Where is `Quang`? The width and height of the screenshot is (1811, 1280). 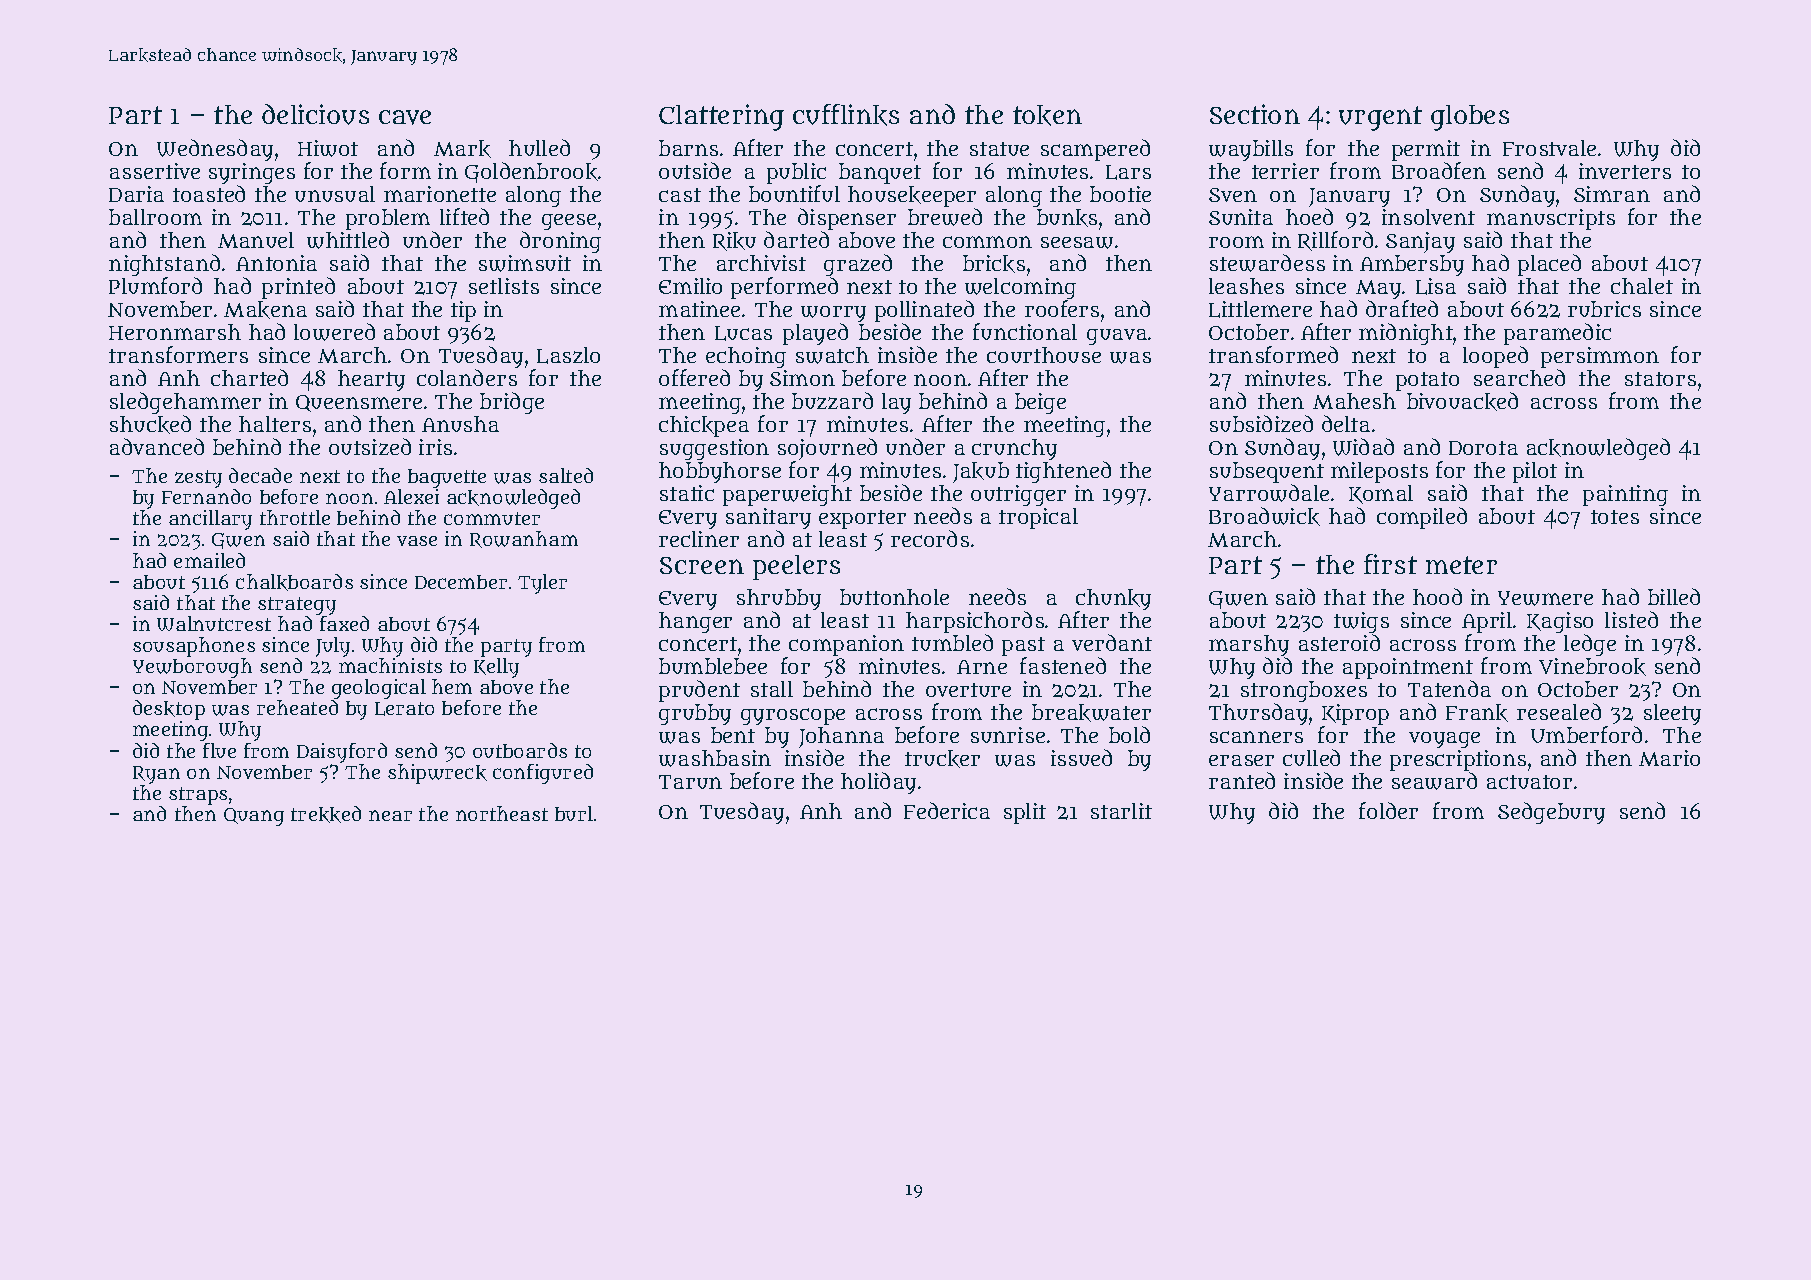
Quang is located at coordinates (254, 817).
